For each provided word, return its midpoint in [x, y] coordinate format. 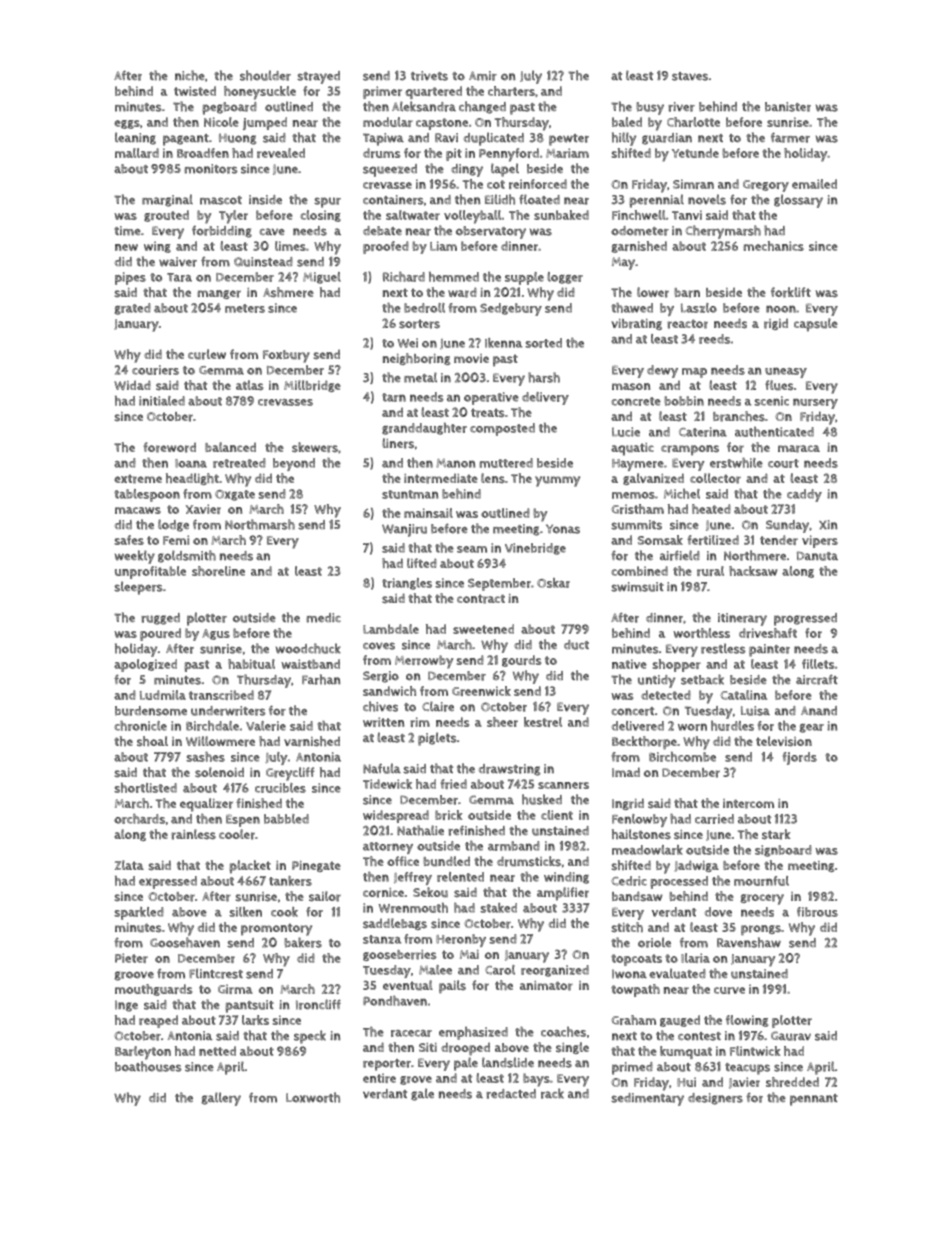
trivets [429, 76]
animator [546, 986]
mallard [137, 153]
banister [788, 107]
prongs [761, 930]
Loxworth [313, 1097]
